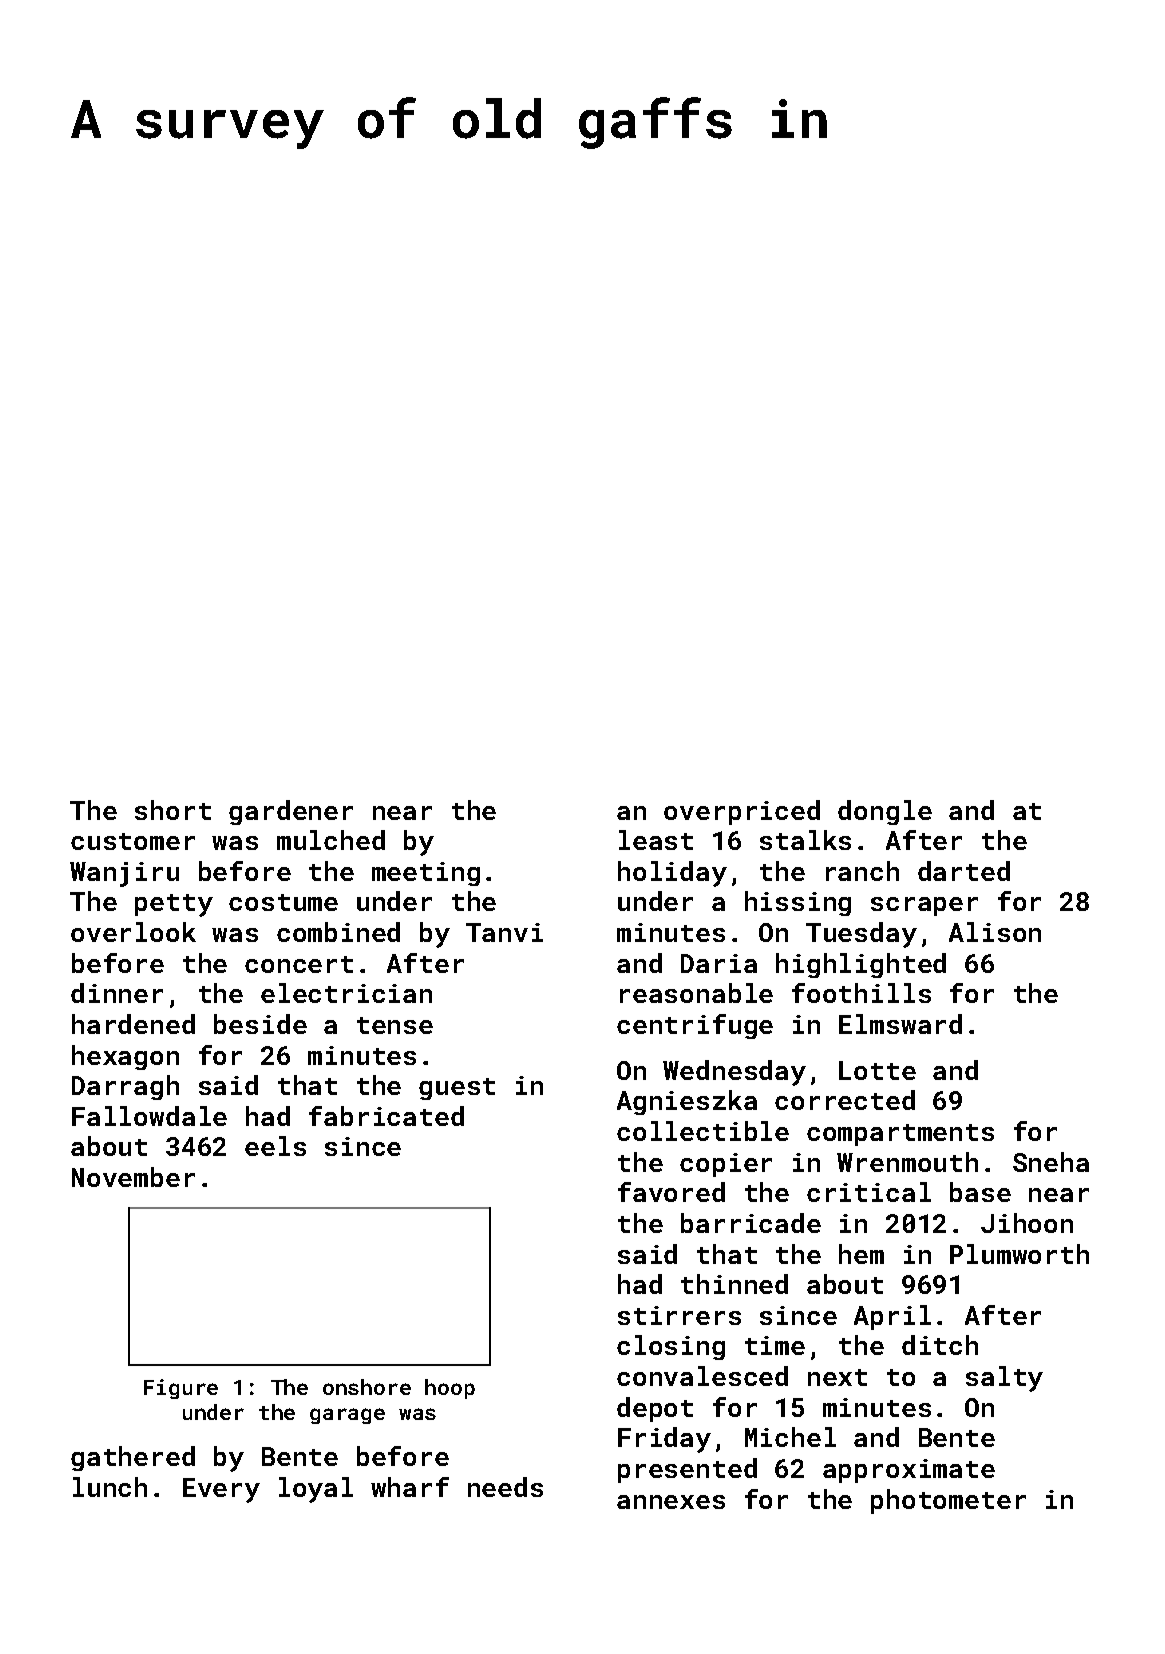 The image size is (1165, 1654). What do you see at coordinates (173, 810) in the image?
I see `short` at bounding box center [173, 810].
